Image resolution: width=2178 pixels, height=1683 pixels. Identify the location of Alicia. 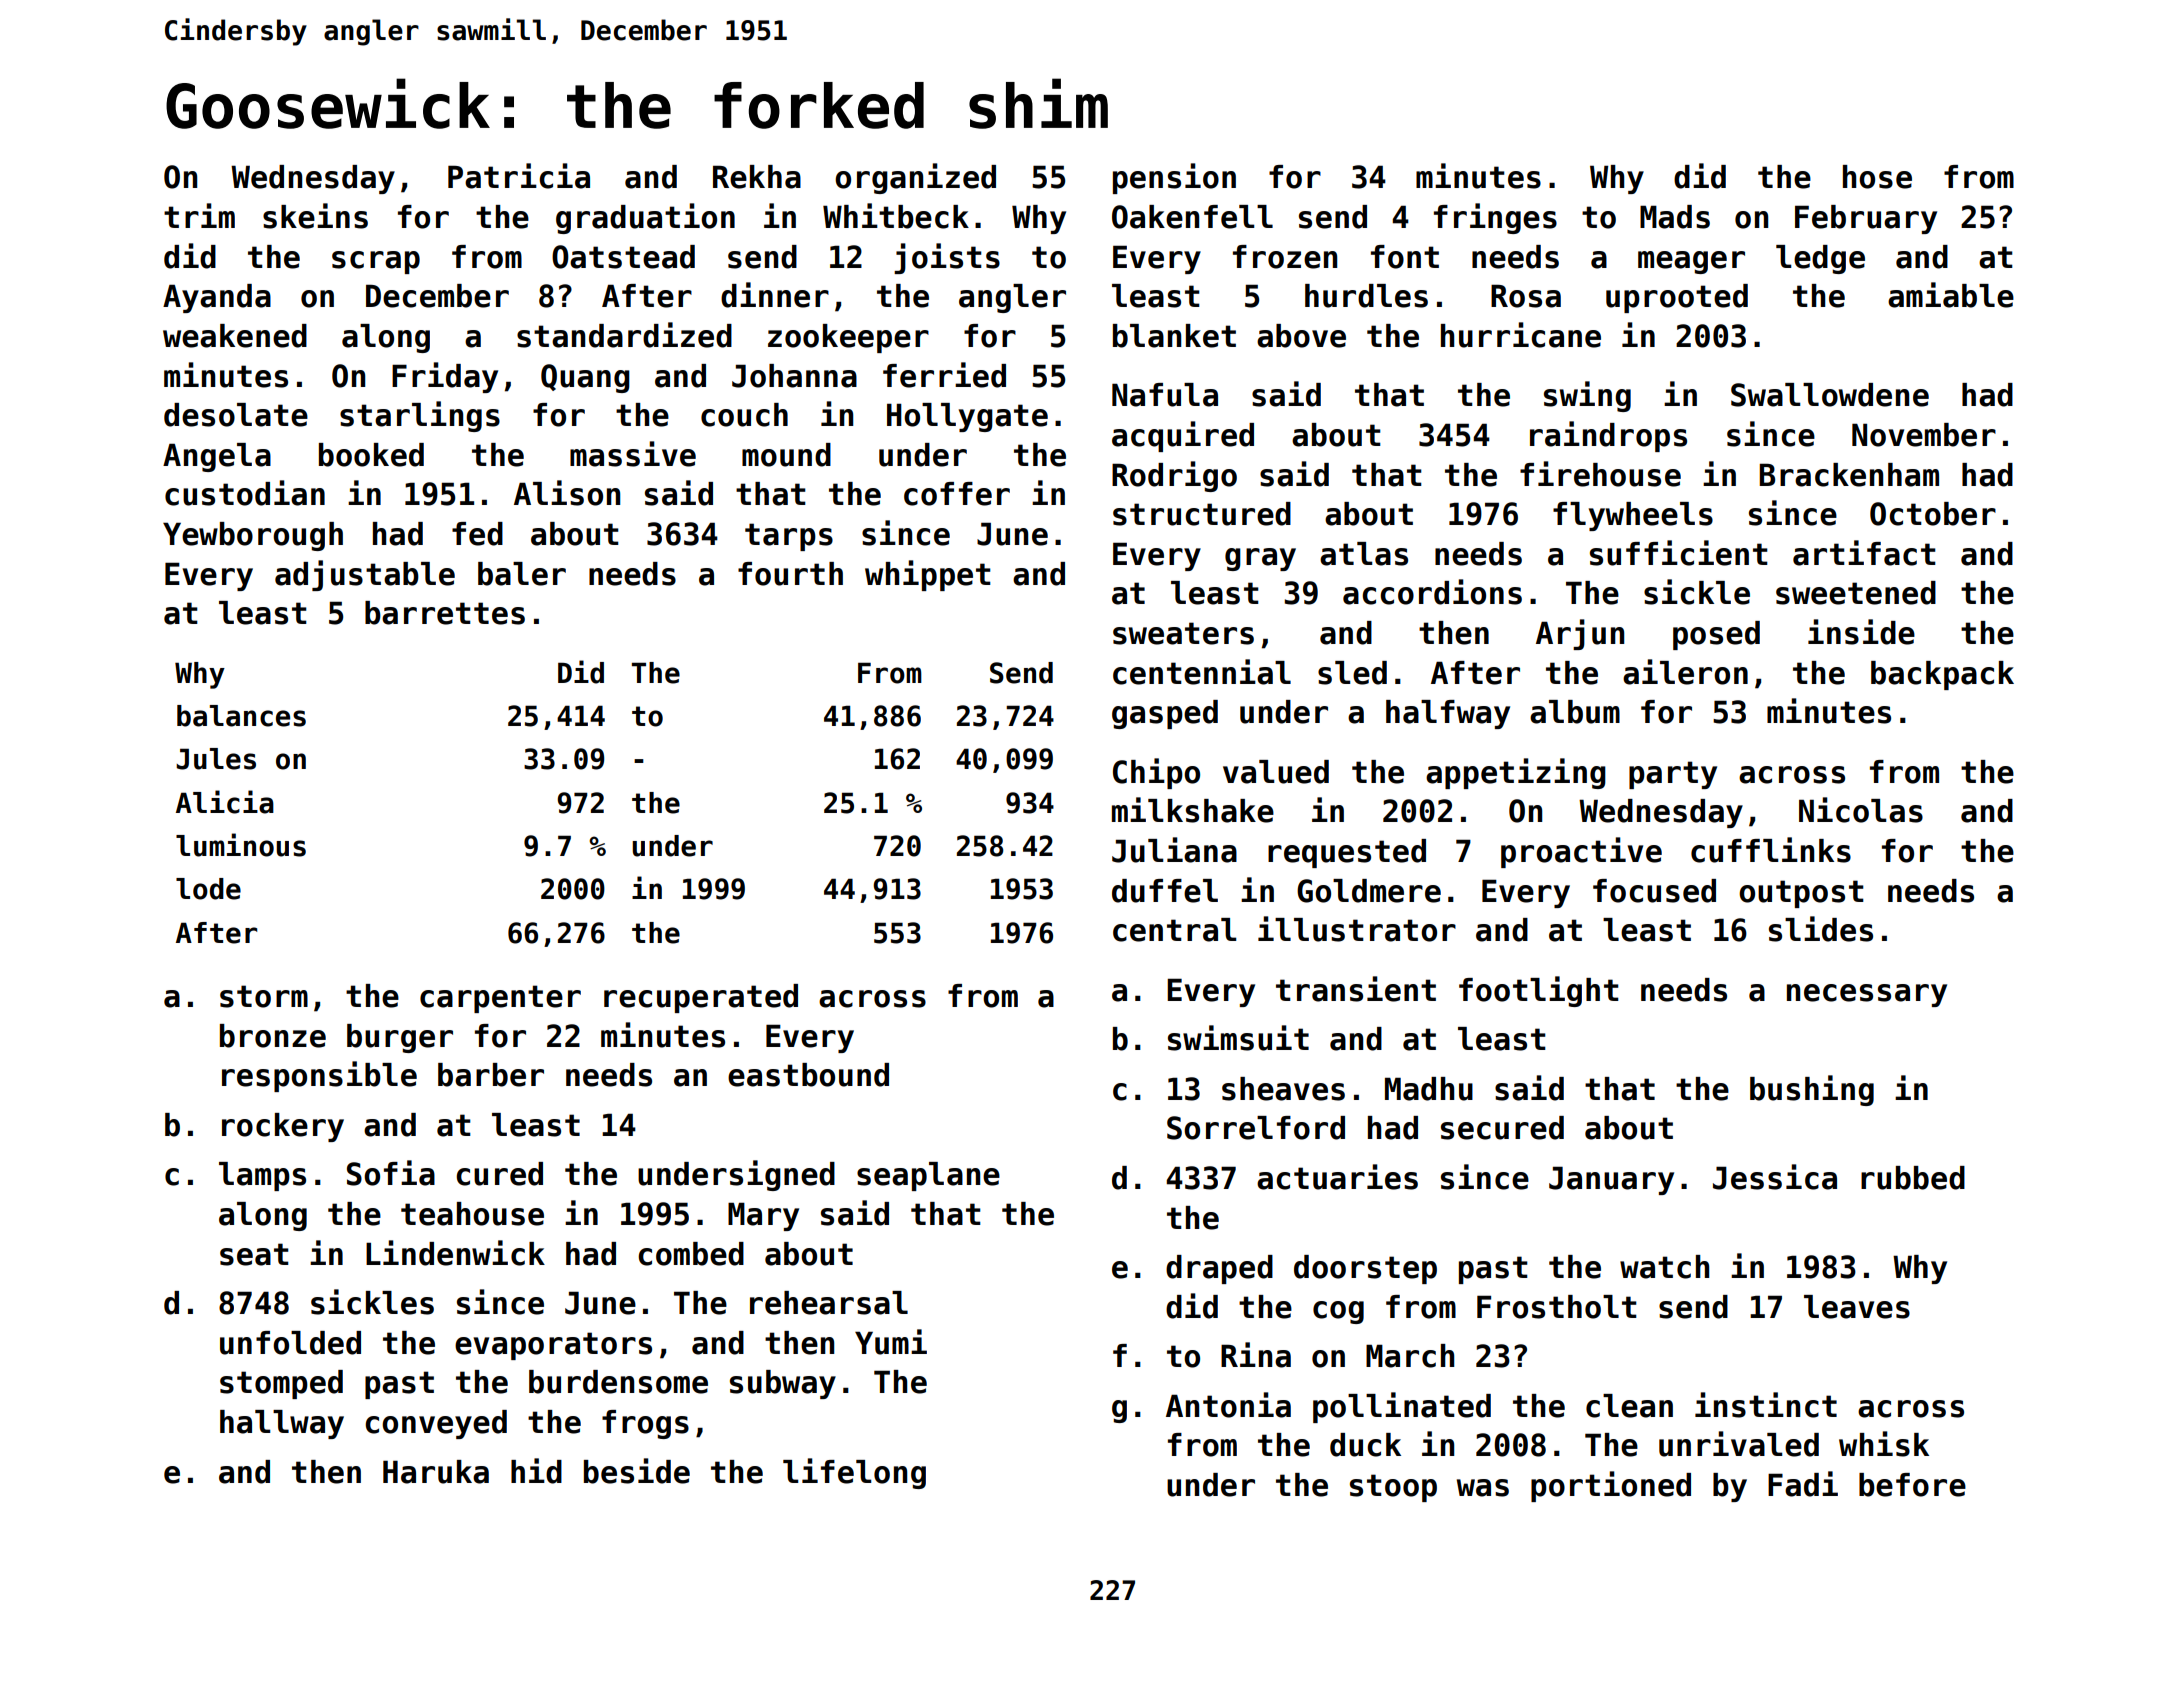
(225, 802).
